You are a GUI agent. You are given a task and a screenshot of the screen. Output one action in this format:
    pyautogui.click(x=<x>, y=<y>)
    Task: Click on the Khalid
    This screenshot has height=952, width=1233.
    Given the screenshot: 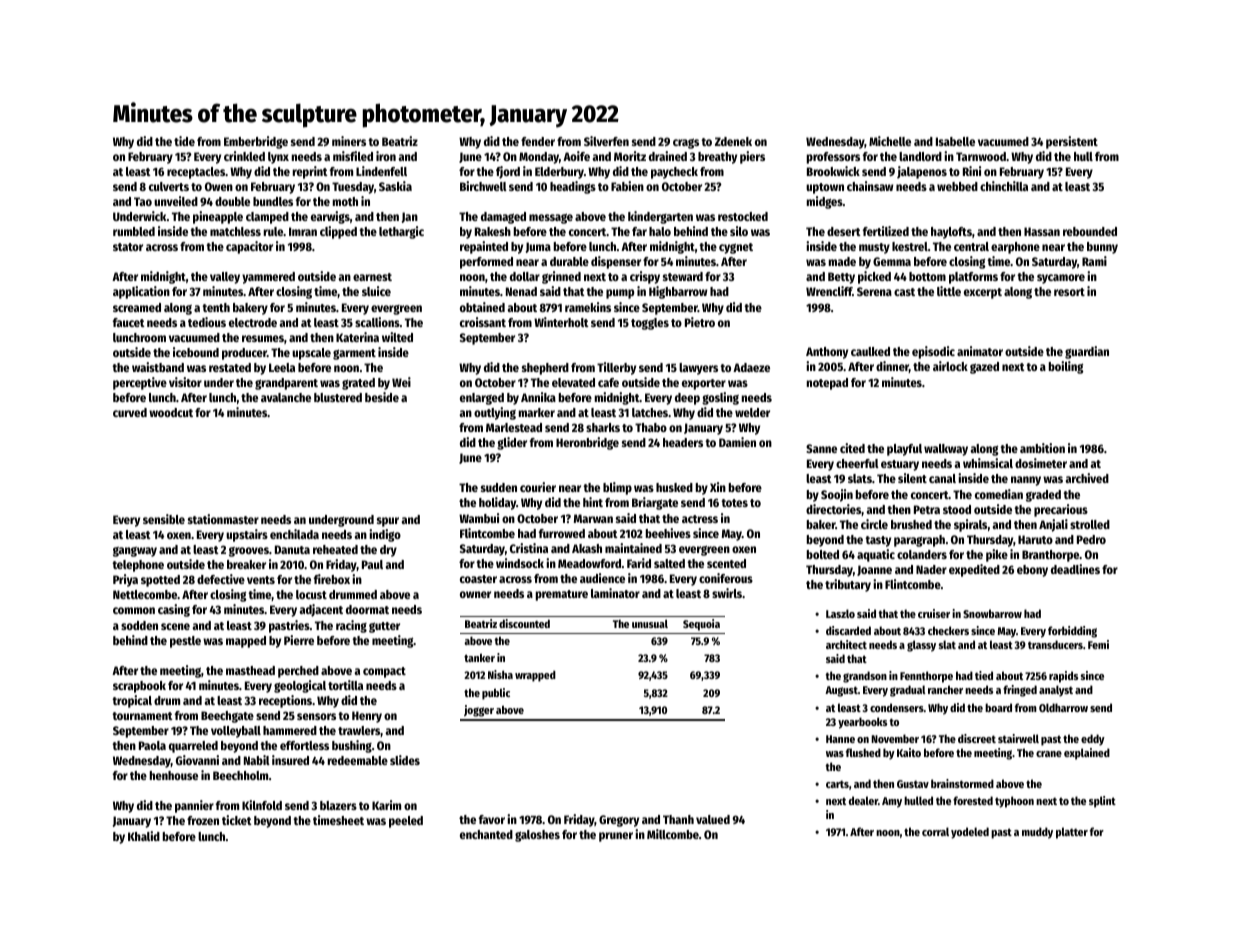 What is the action you would take?
    pyautogui.click(x=144, y=836)
